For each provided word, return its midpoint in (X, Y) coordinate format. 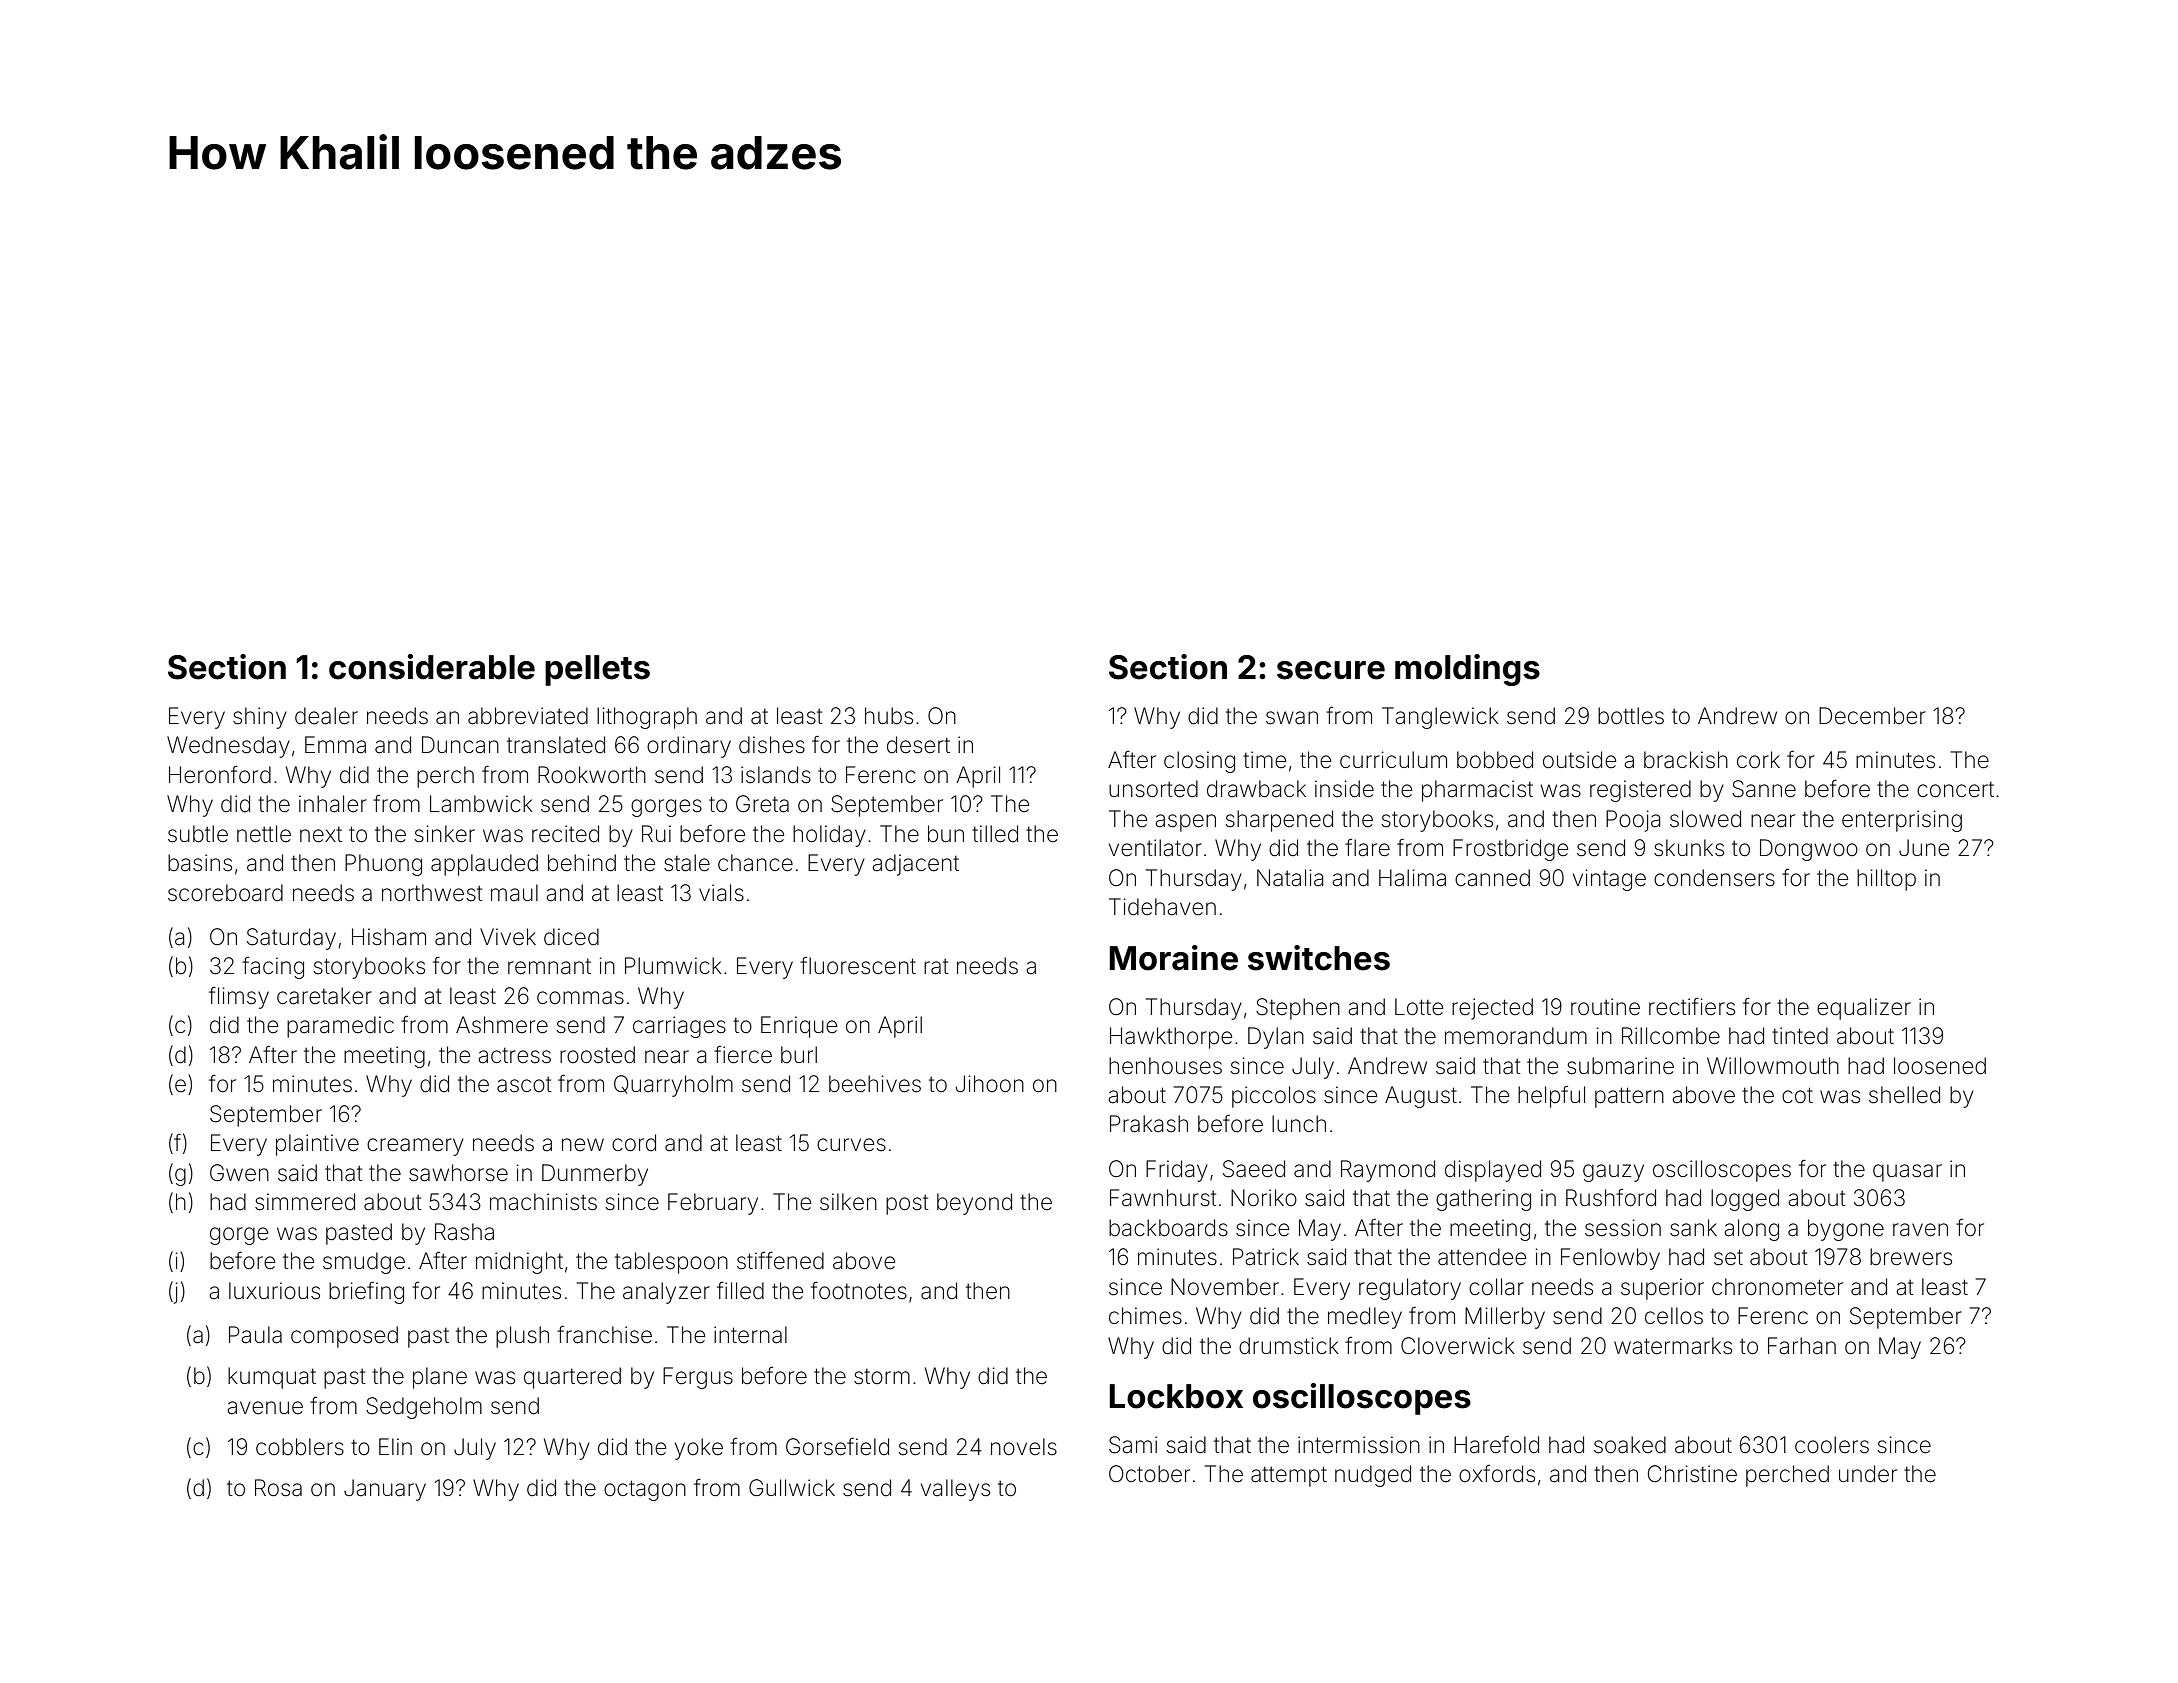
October (1149, 1474)
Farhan (1802, 1346)
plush (522, 1337)
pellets (597, 670)
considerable (432, 667)
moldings (1467, 670)
